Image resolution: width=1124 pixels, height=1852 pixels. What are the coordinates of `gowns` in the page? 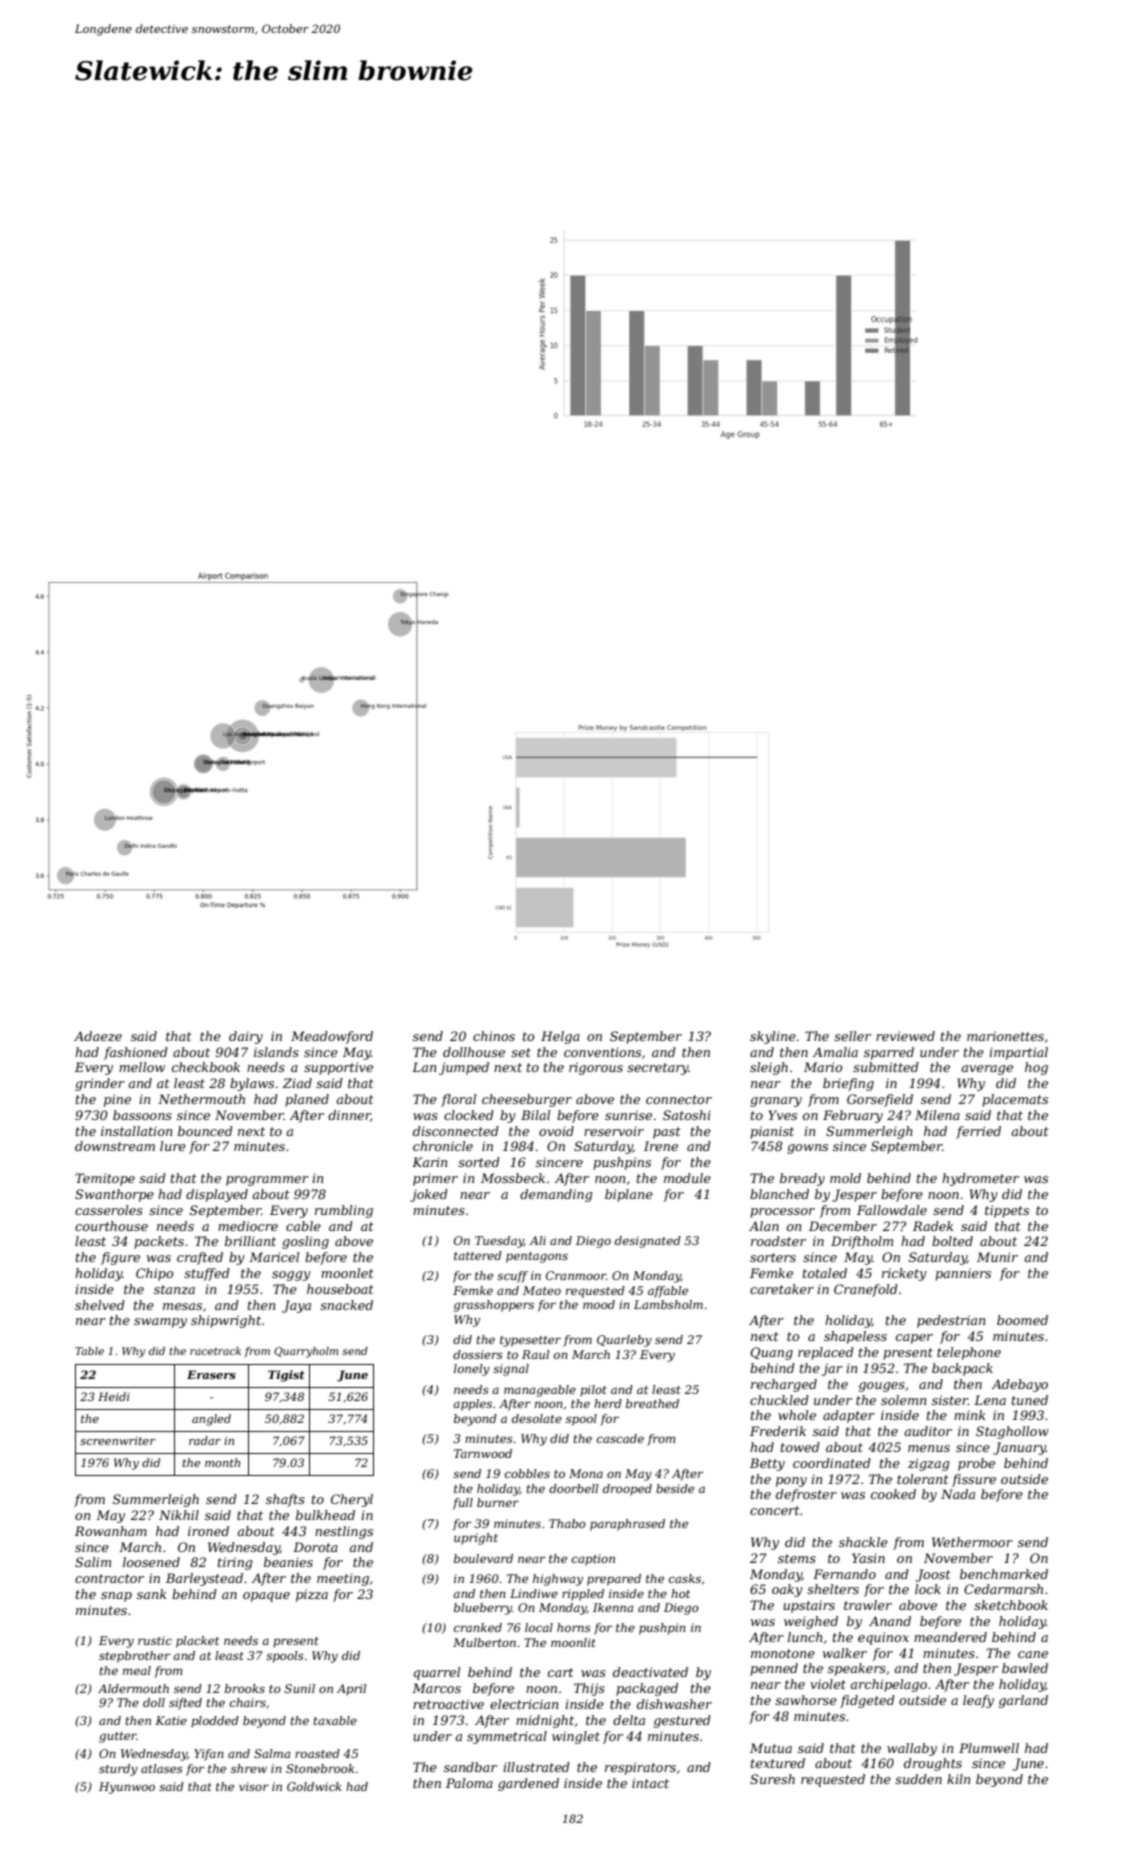 It's located at (807, 1149).
